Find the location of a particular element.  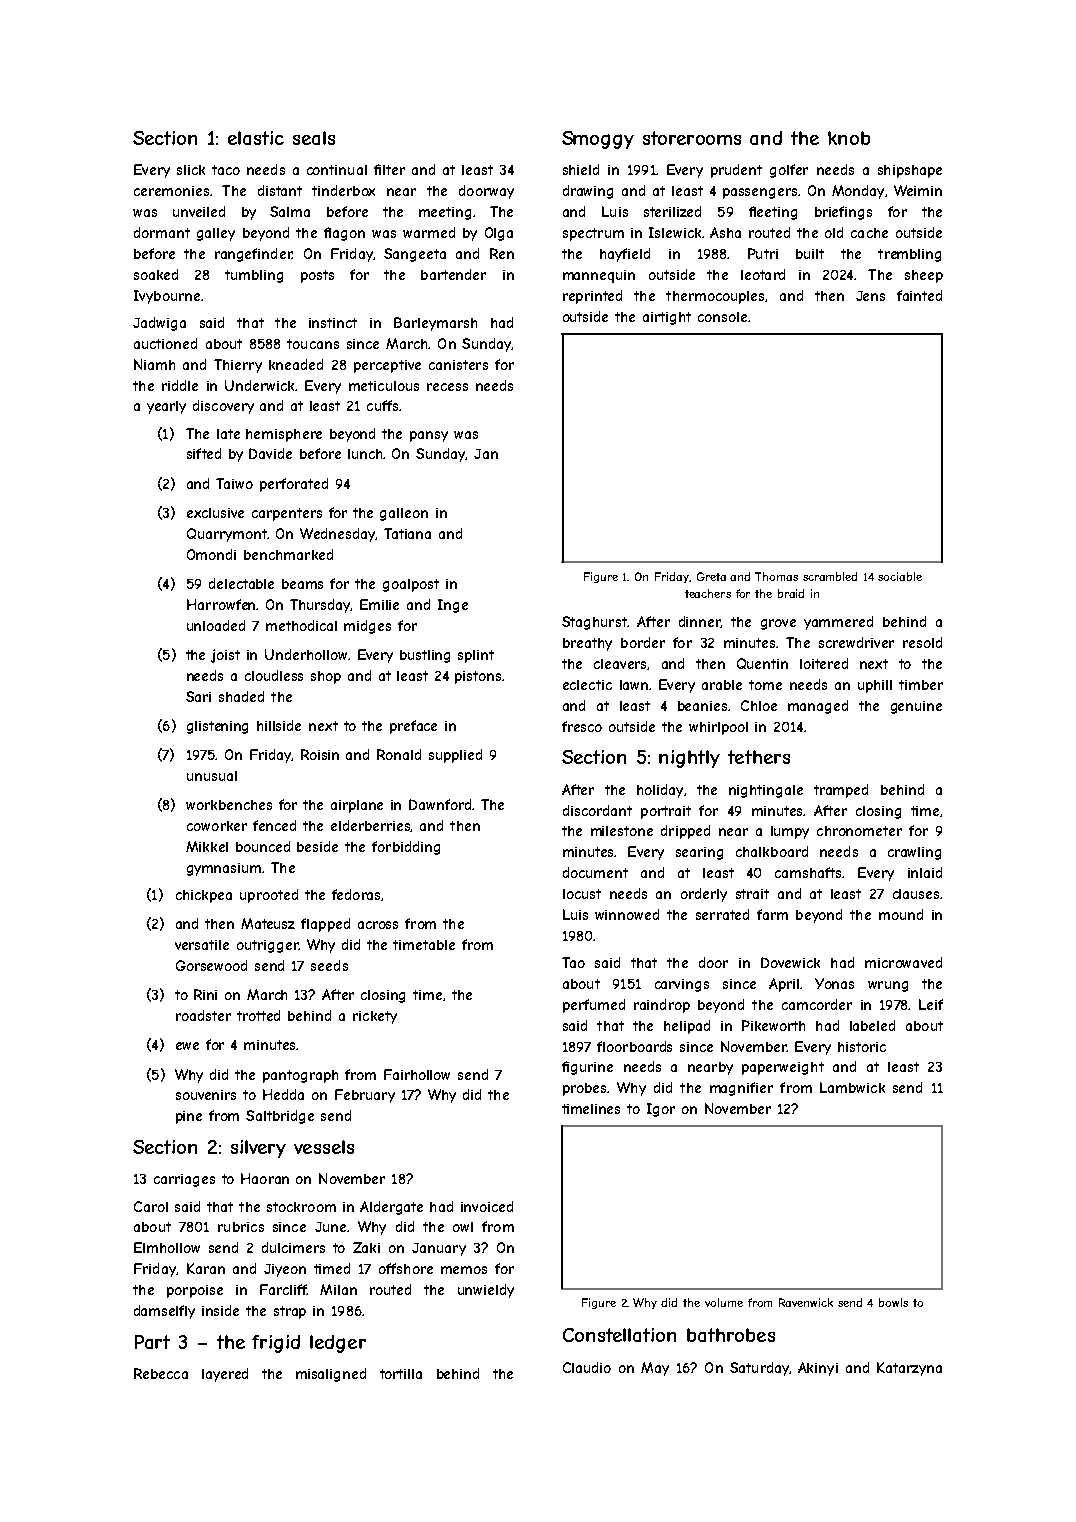

shop is located at coordinates (326, 677).
